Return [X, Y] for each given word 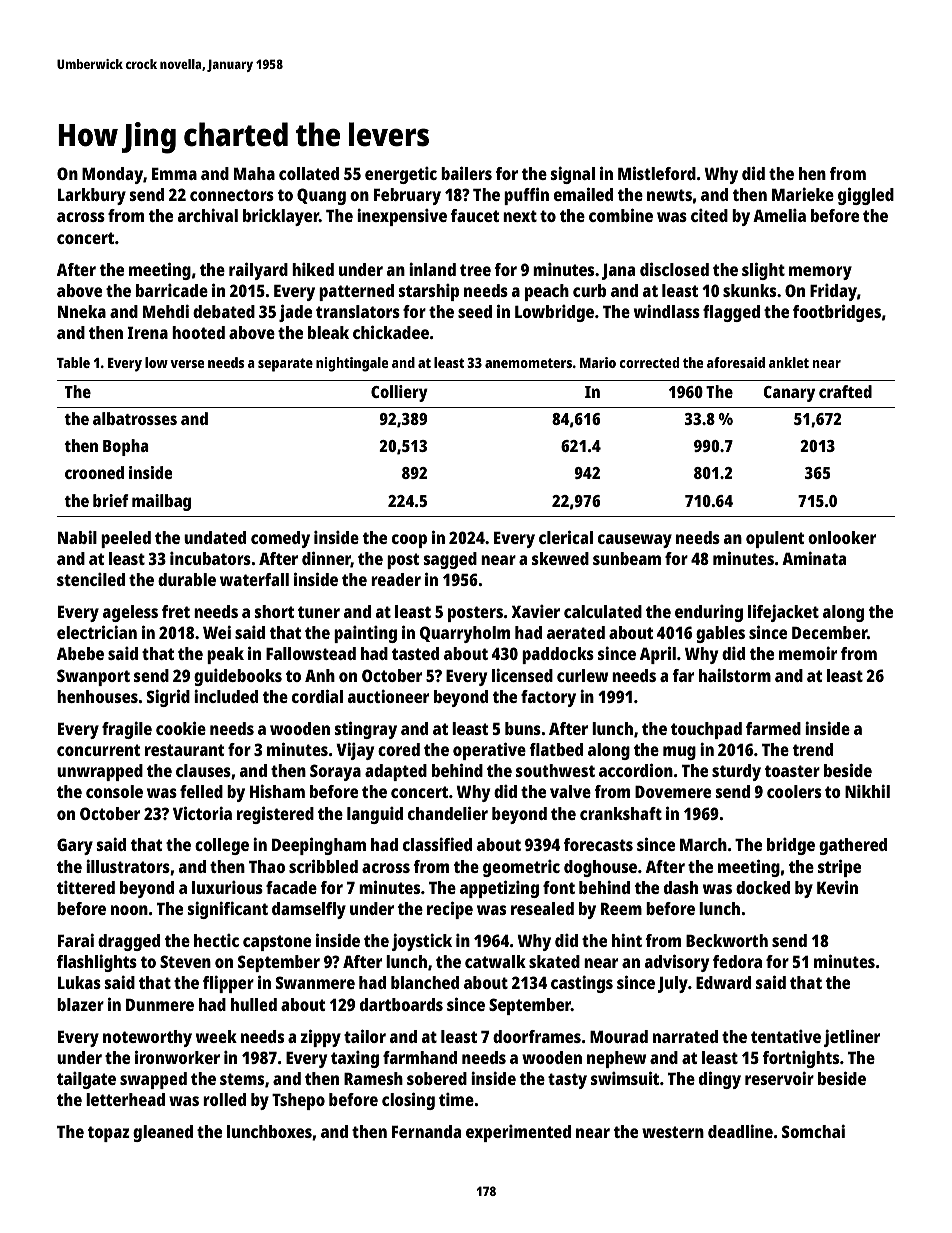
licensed [522, 675]
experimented [518, 1133]
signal [573, 175]
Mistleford [657, 173]
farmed [773, 728]
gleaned [163, 1133]
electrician [97, 632]
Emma [174, 174]
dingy [720, 1080]
